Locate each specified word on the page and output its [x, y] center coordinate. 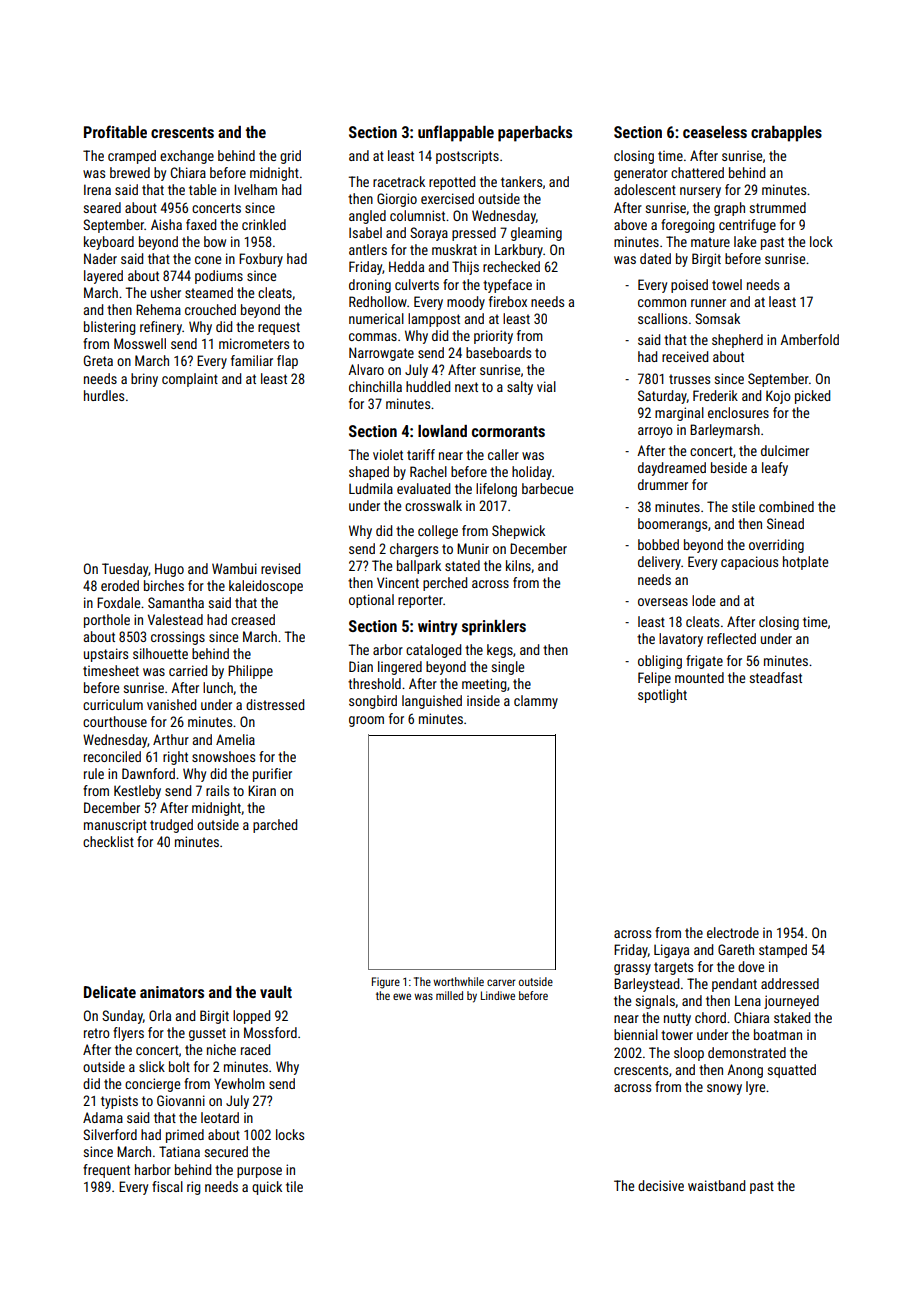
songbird [373, 702]
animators [172, 992]
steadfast [776, 677]
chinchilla [375, 386]
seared [102, 207]
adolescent [645, 189]
